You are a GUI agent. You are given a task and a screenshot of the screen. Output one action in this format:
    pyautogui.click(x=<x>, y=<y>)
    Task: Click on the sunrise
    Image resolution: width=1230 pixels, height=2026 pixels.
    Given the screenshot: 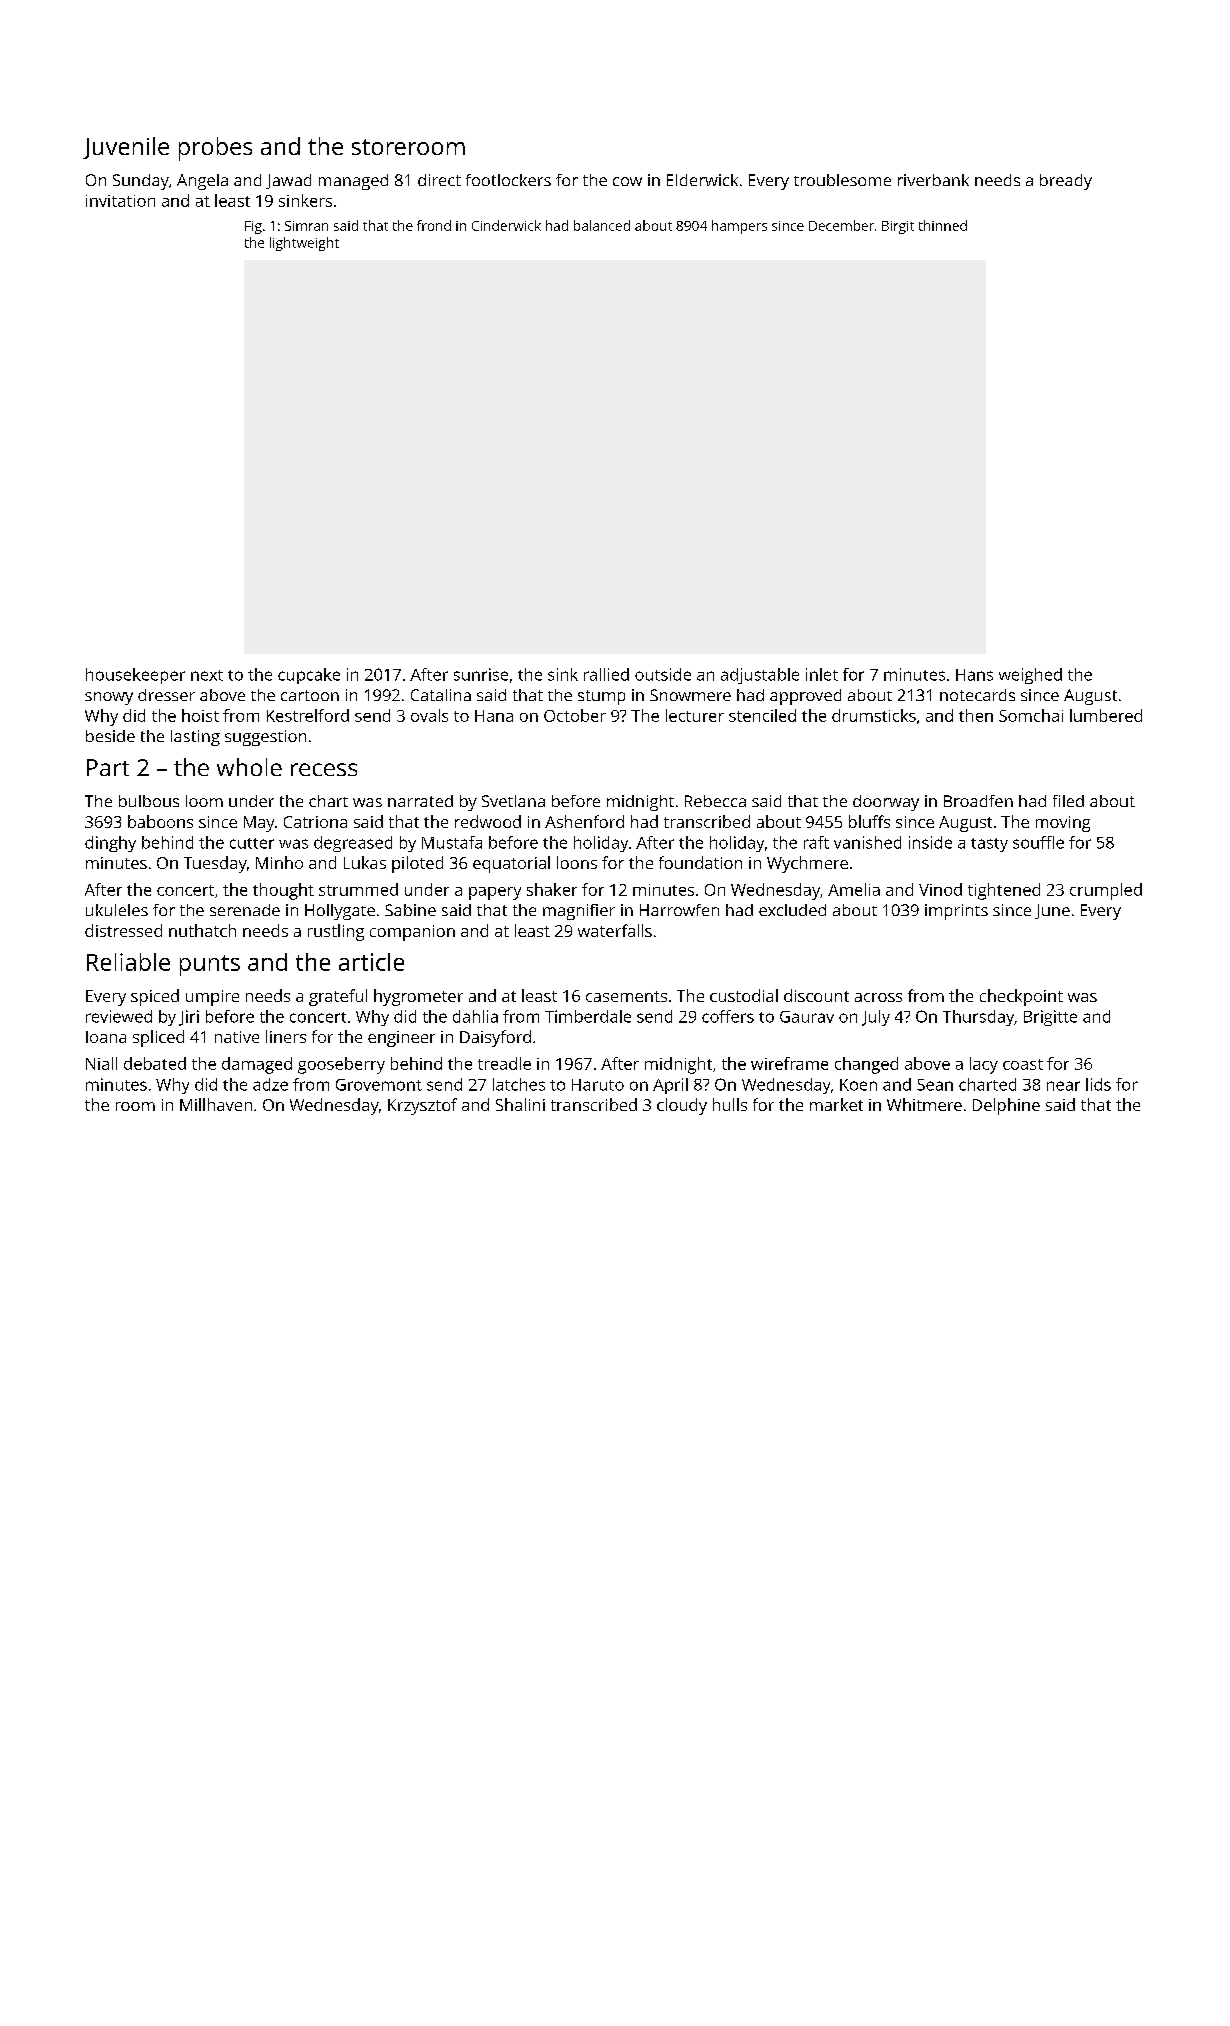 What is the action you would take?
    pyautogui.click(x=481, y=674)
